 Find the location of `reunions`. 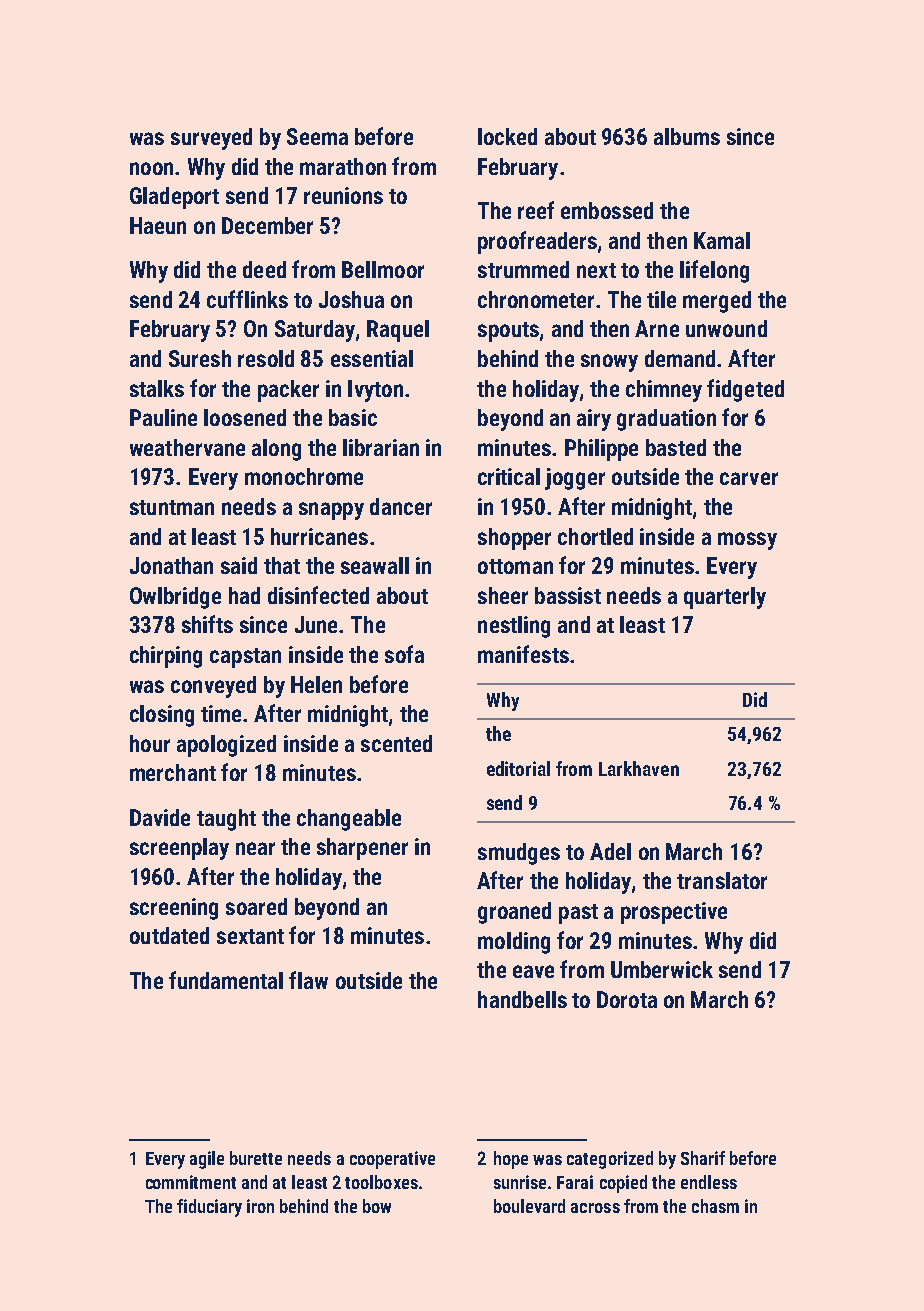

reunions is located at coordinates (343, 195).
